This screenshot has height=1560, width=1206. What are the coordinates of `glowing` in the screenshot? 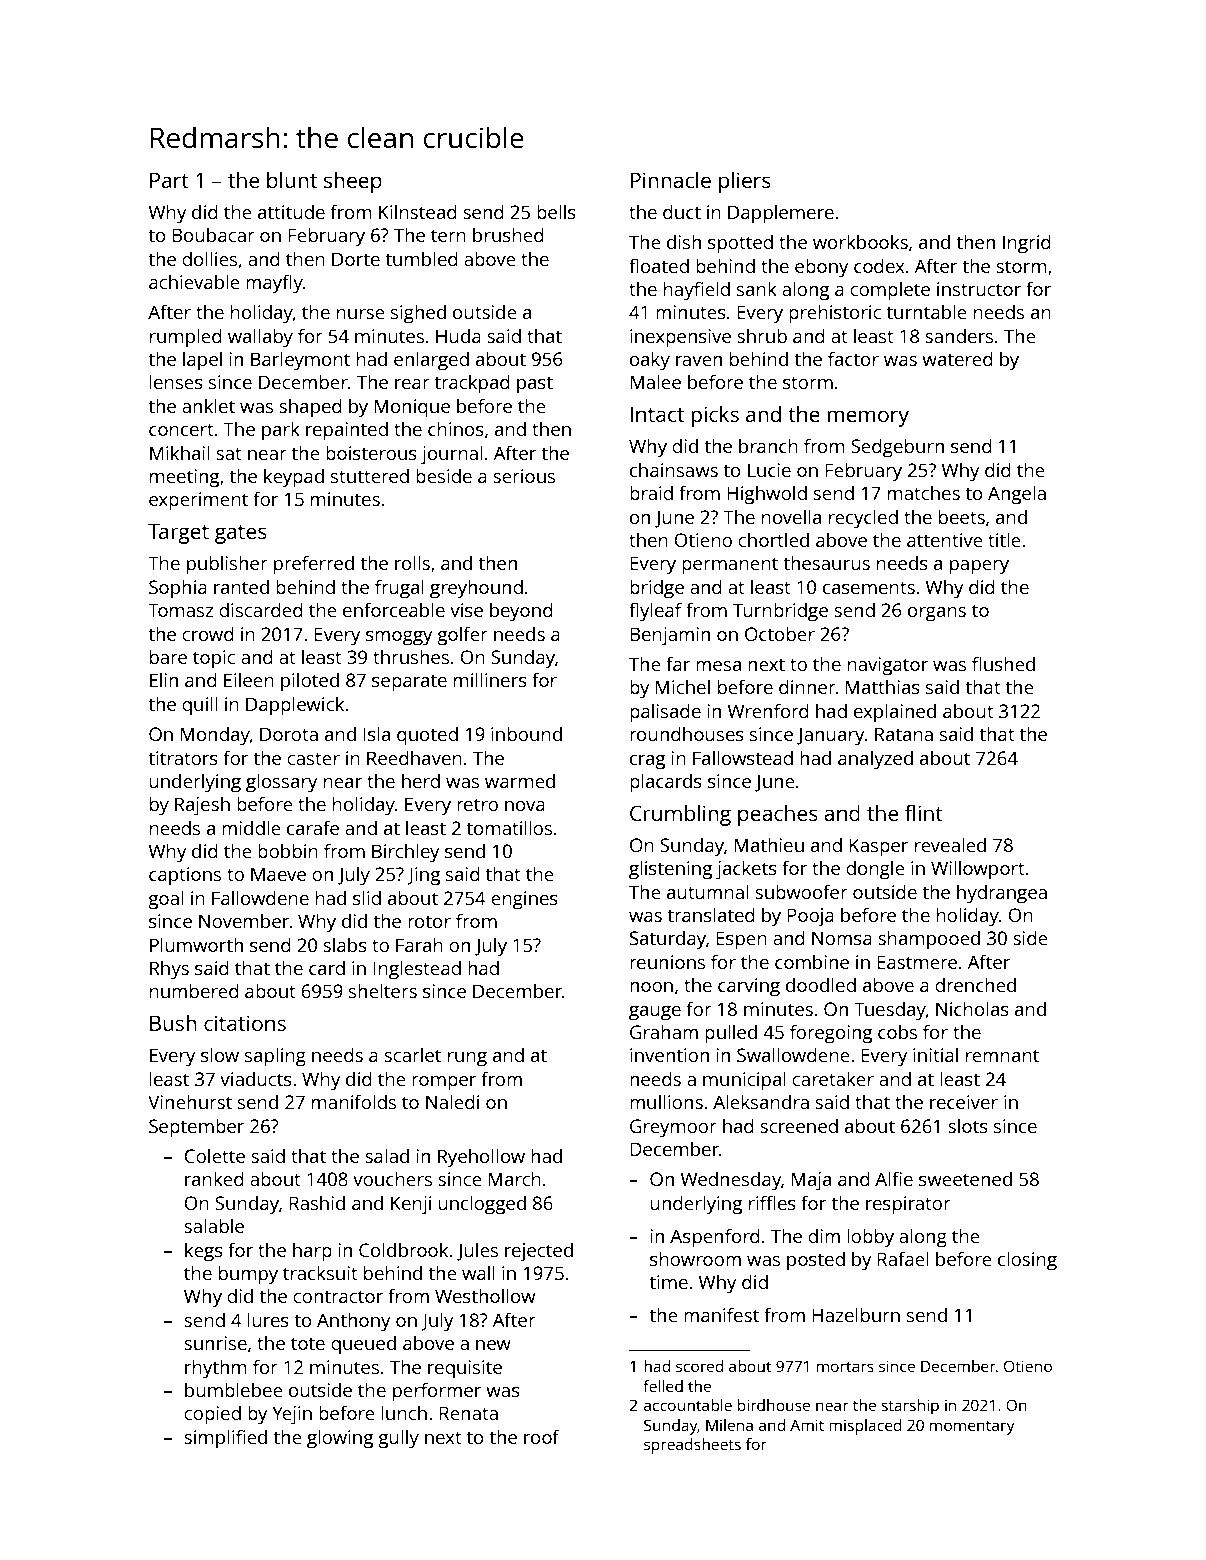 It's located at (340, 1439).
